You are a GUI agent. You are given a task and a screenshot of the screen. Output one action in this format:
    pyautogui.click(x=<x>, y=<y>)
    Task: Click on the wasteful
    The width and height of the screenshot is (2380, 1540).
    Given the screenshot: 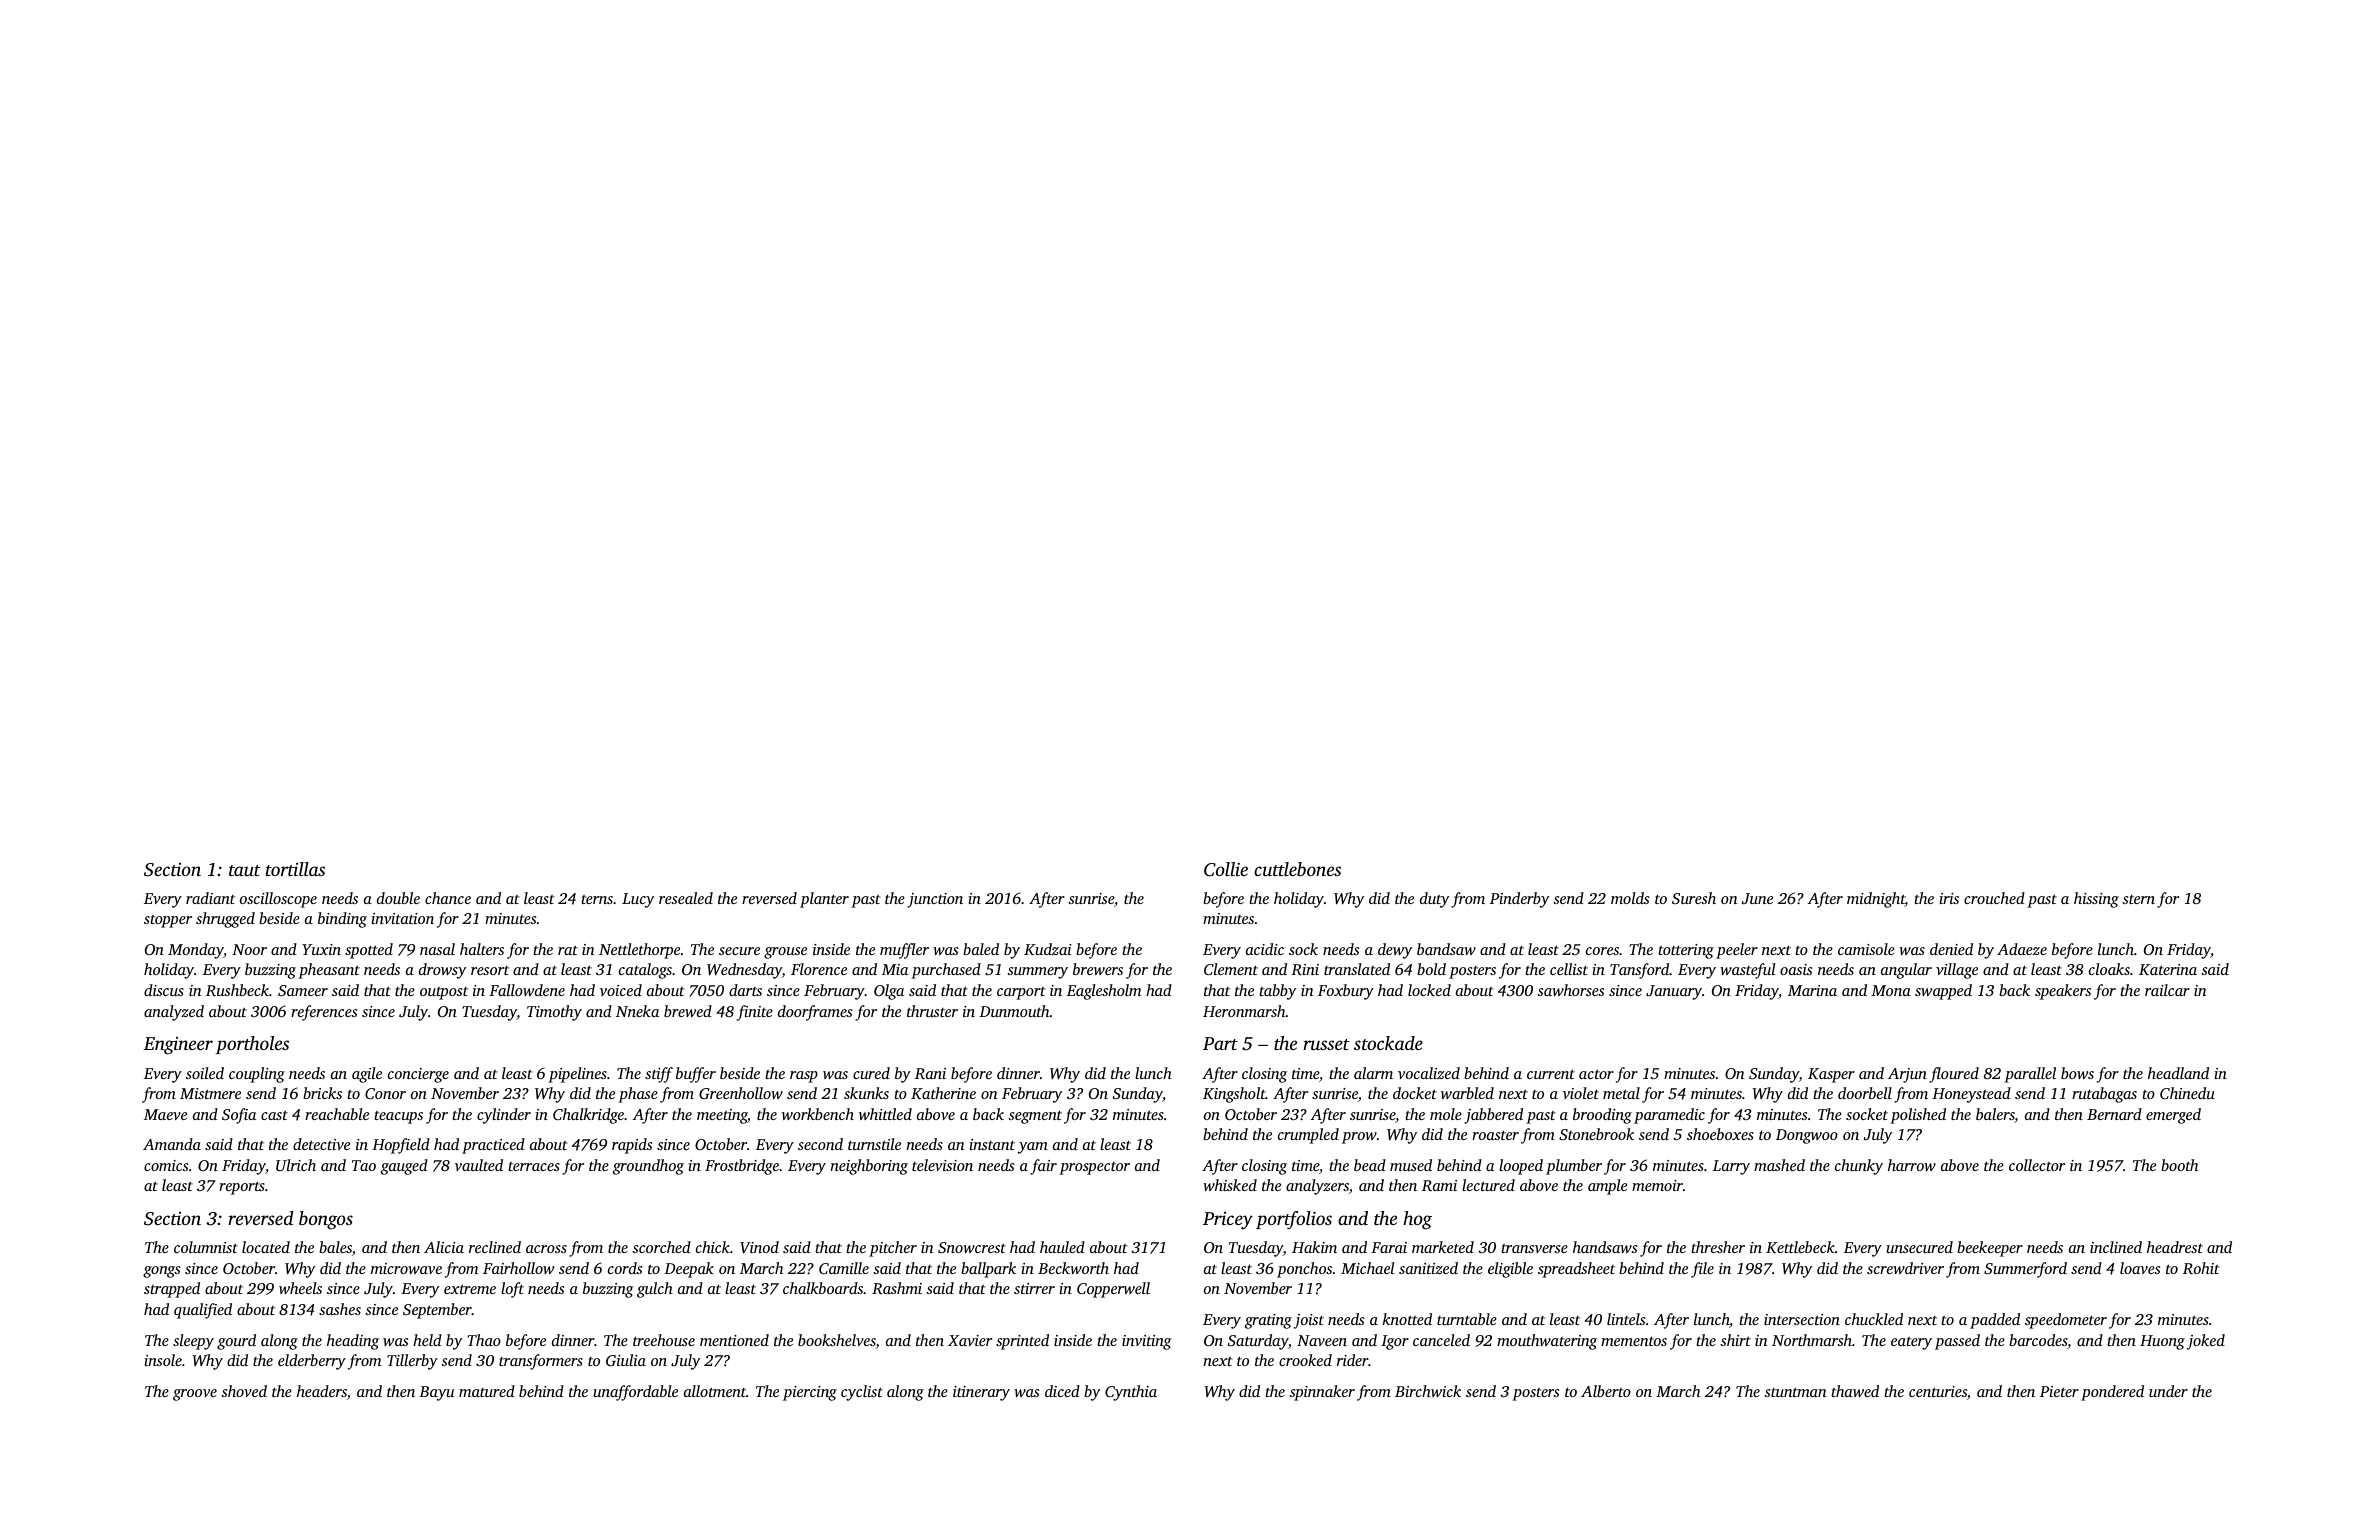 What is the action you would take?
    pyautogui.click(x=1748, y=971)
